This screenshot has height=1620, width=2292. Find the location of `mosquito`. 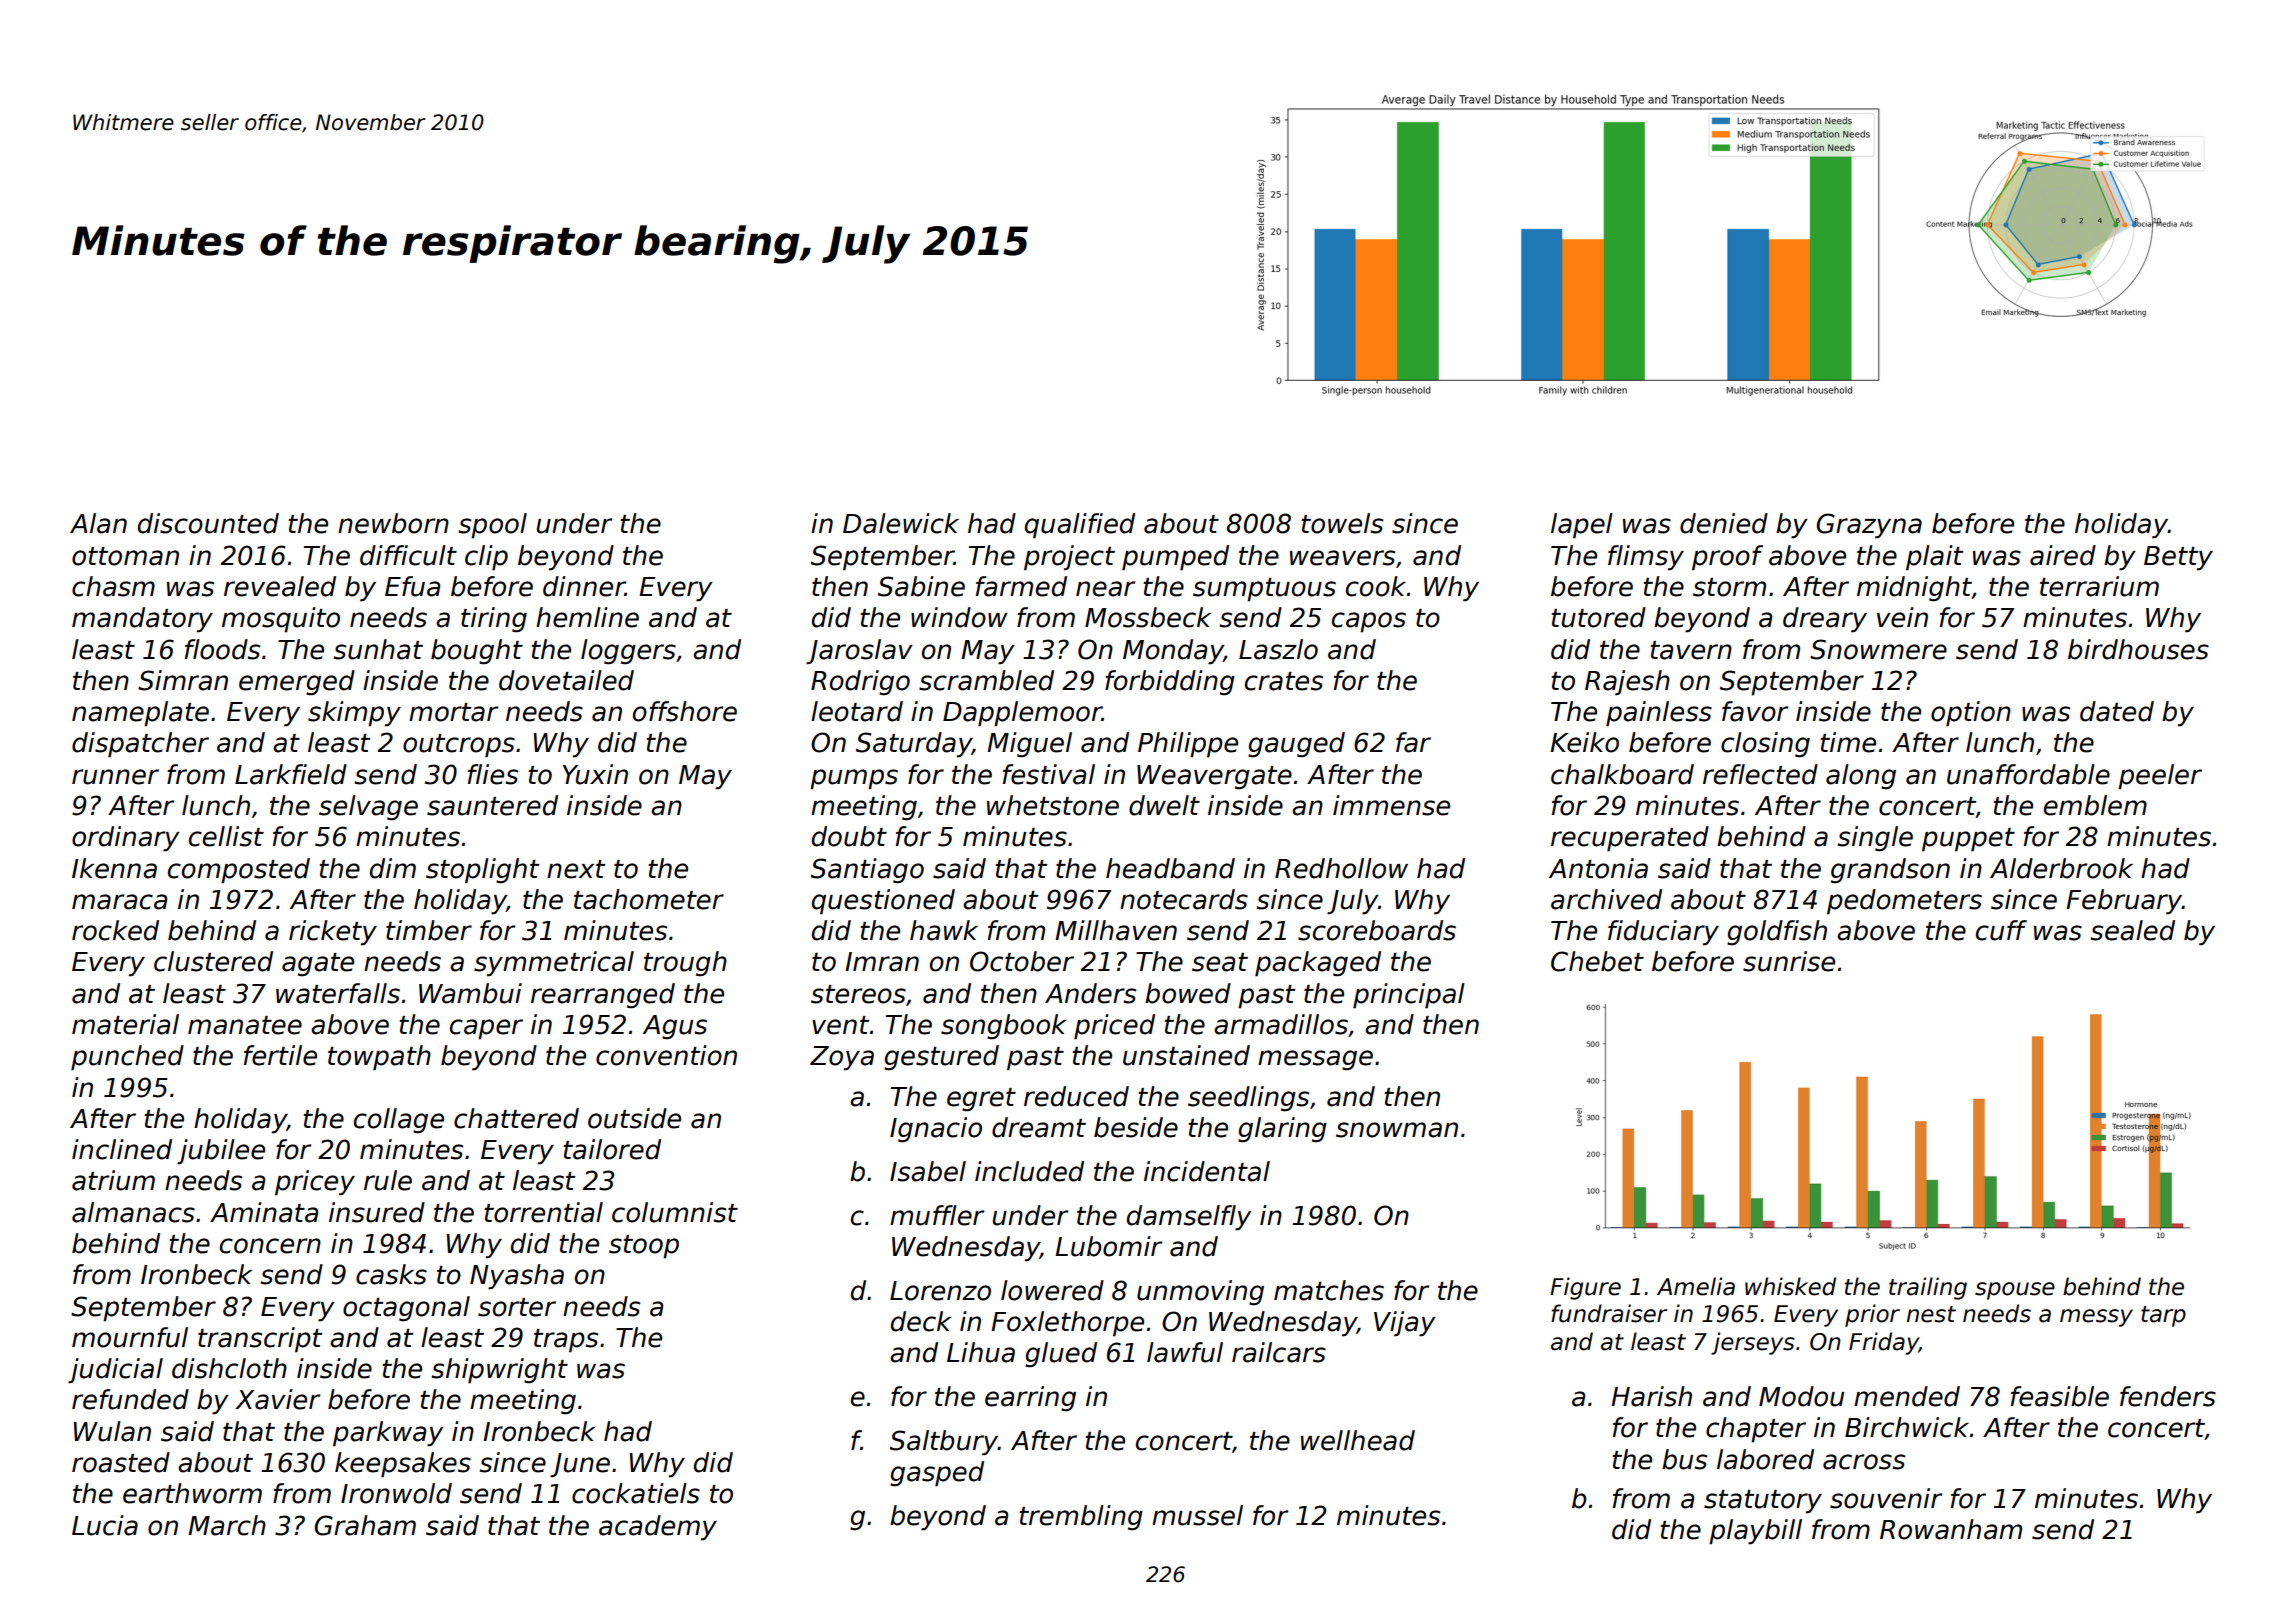

mosquito is located at coordinates (281, 620).
